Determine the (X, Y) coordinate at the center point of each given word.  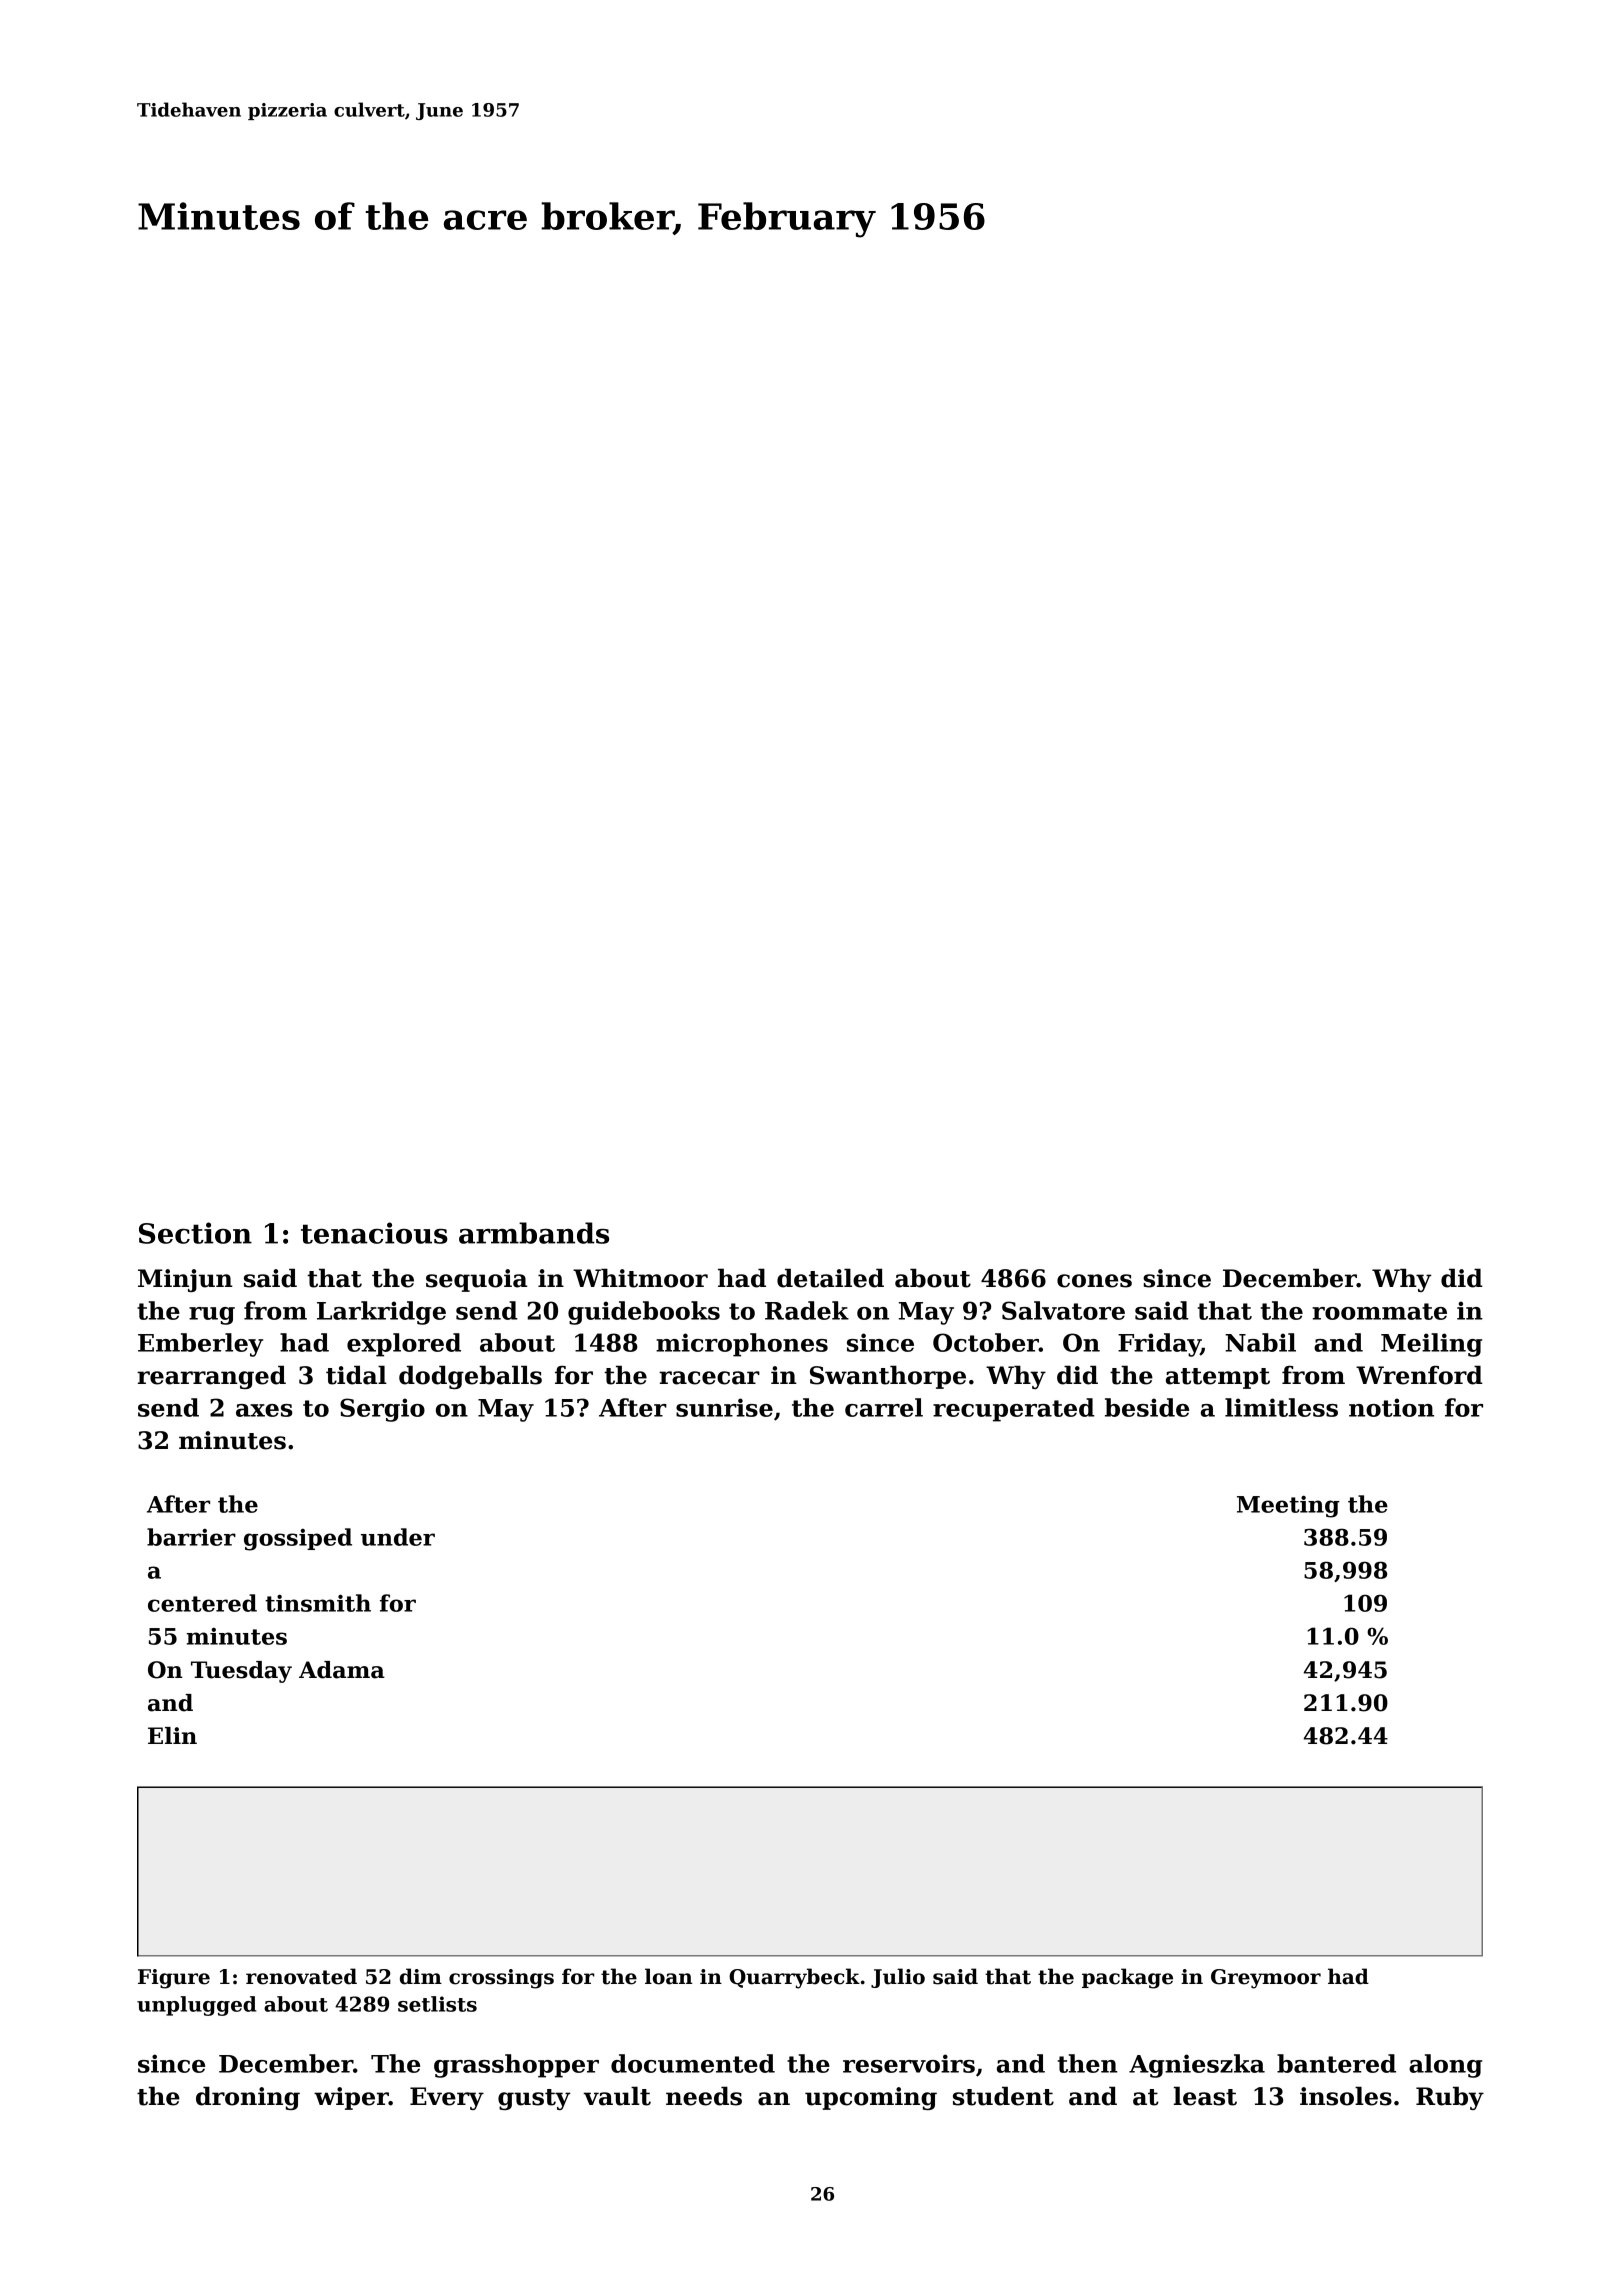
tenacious (374, 1233)
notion (1391, 1407)
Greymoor (1266, 1979)
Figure (174, 1979)
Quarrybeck (794, 1978)
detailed (830, 1278)
